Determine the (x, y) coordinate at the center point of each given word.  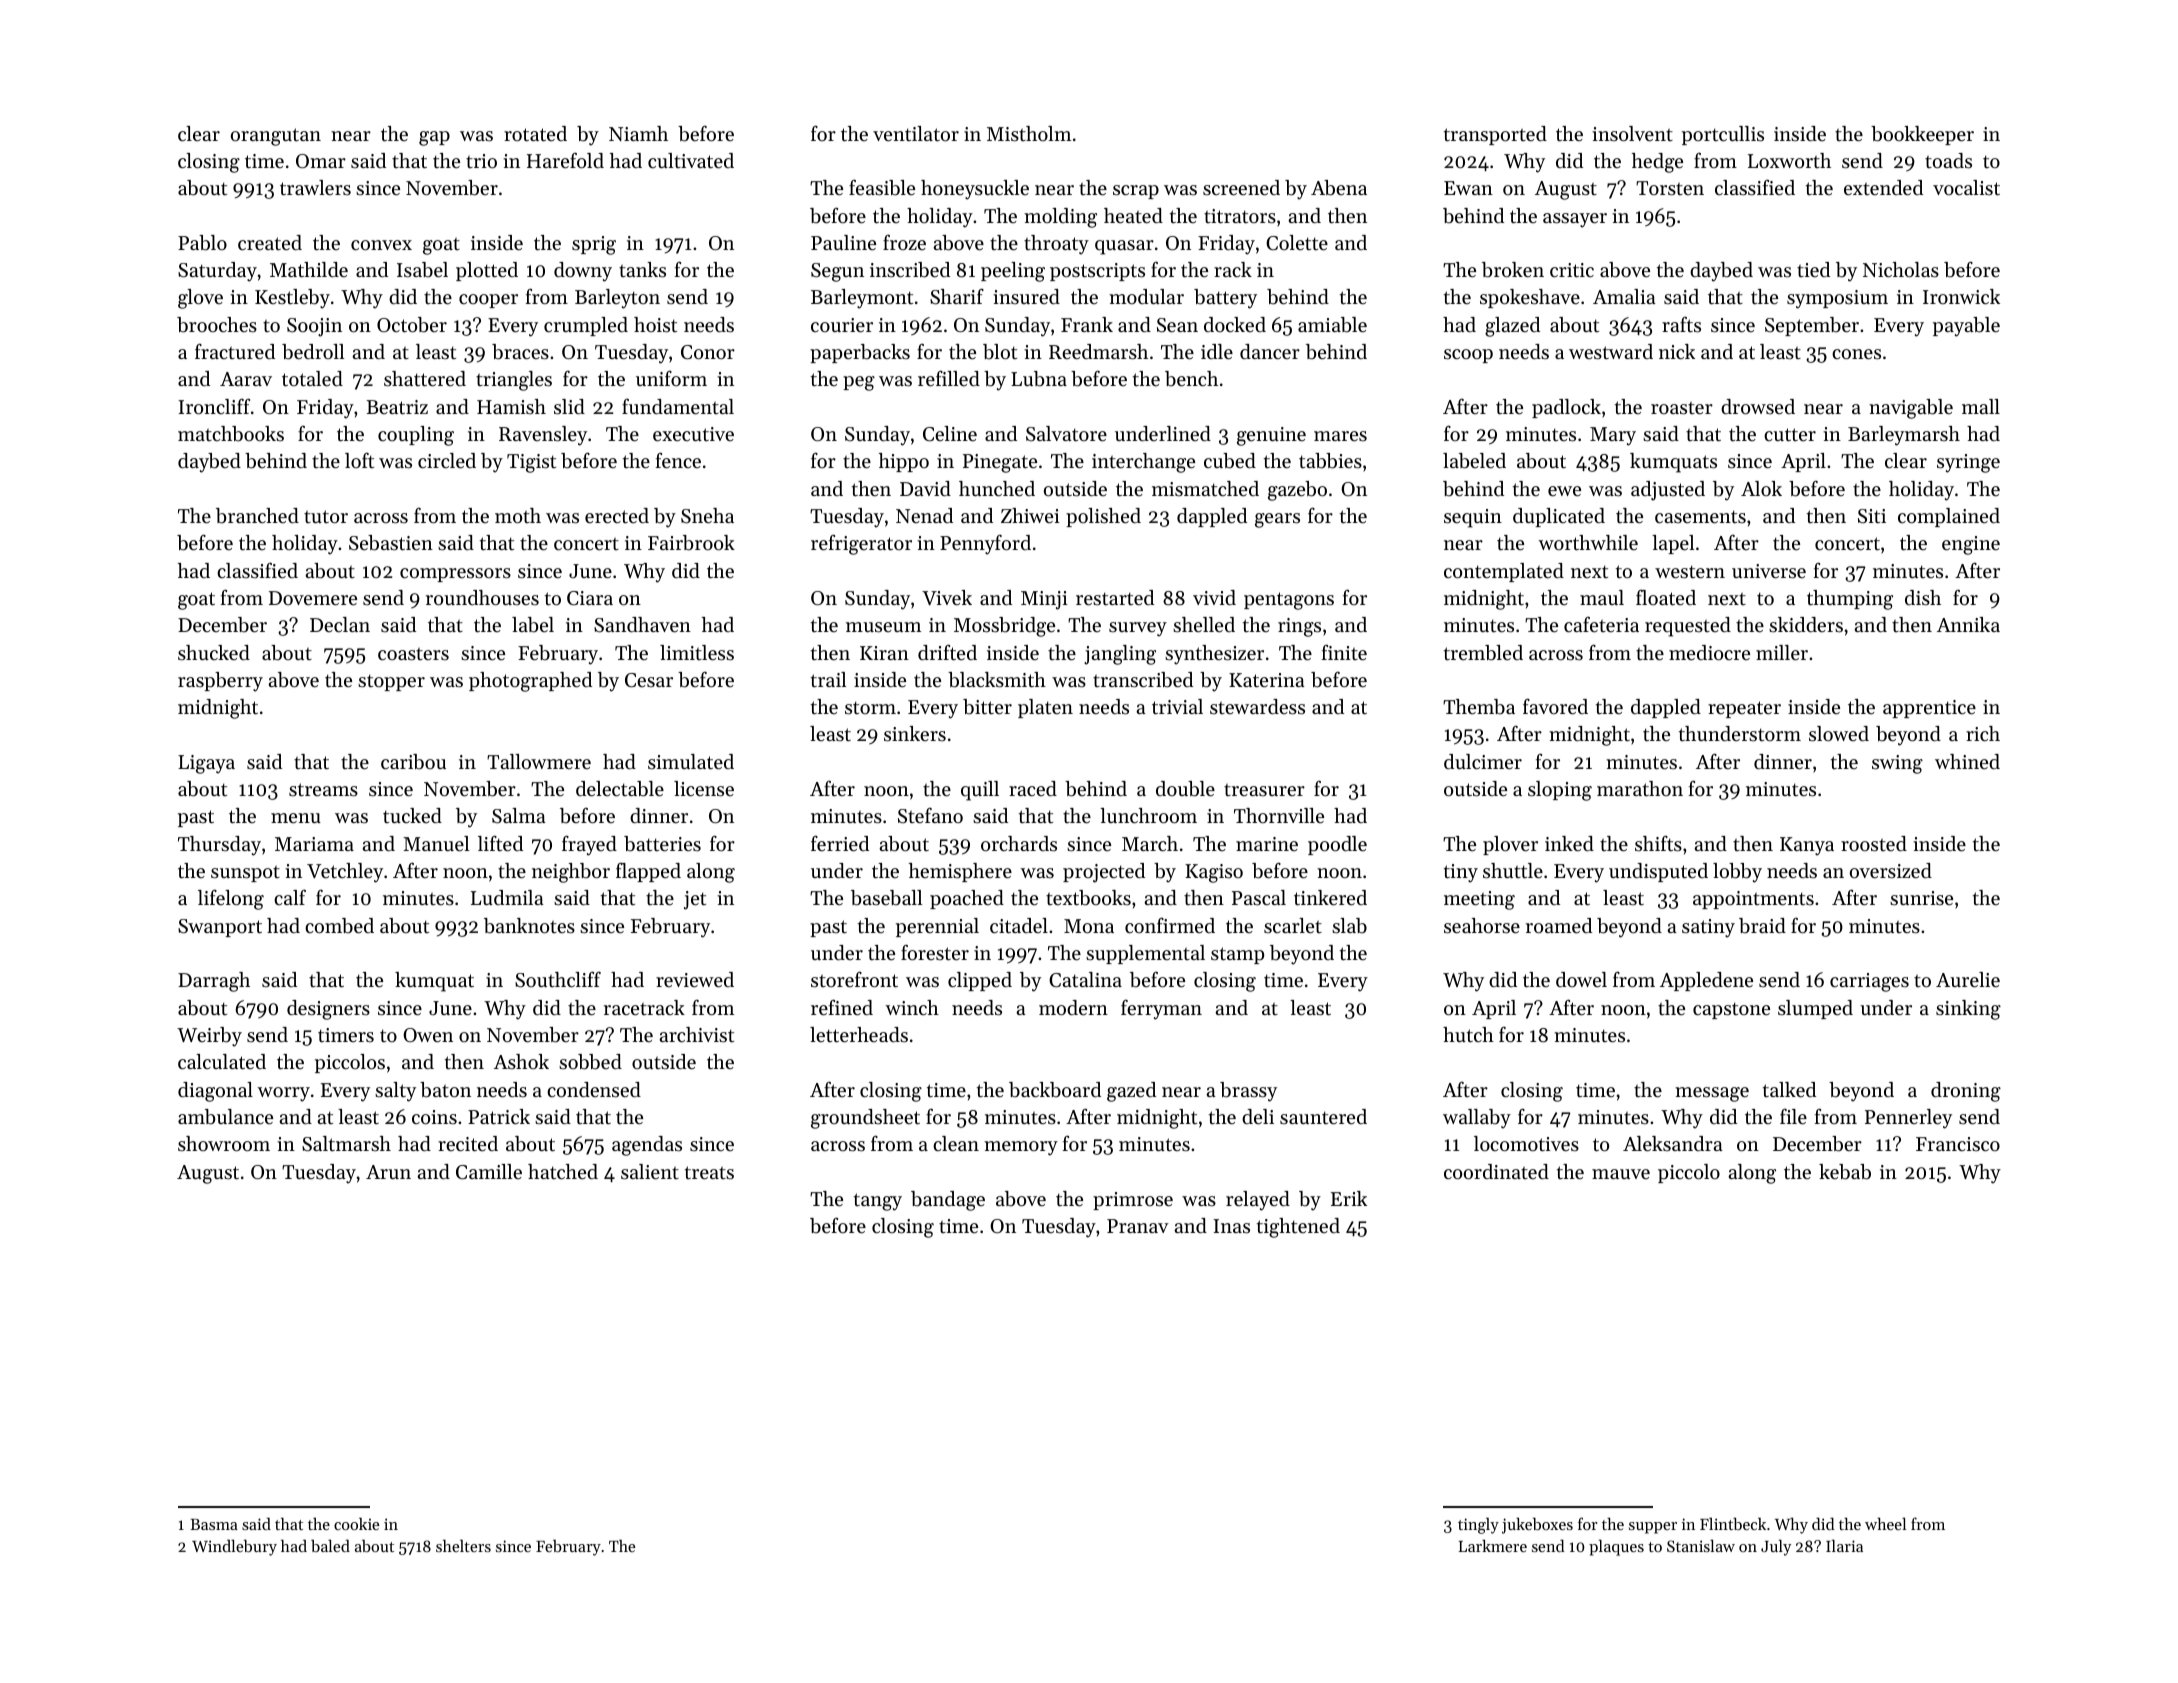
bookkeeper (1922, 135)
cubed (1230, 461)
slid (569, 407)
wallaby (1477, 1119)
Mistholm (1029, 134)
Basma (214, 1524)
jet (695, 900)
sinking (1968, 1010)
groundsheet (865, 1119)
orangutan (276, 137)
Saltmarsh (346, 1144)
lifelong (231, 899)
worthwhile (1588, 543)
